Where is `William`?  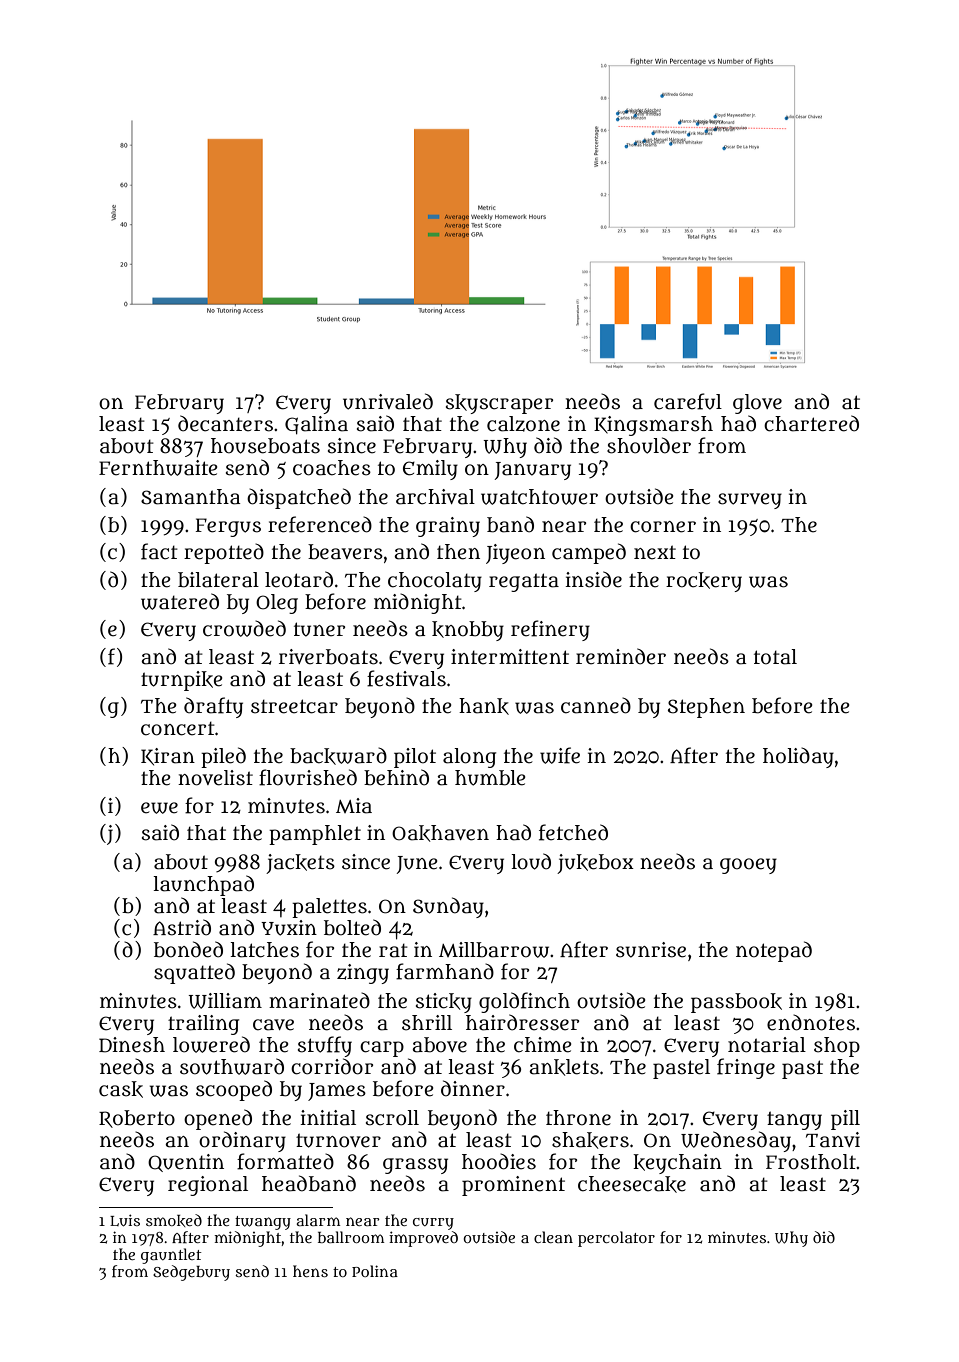
William is located at coordinates (225, 1001).
